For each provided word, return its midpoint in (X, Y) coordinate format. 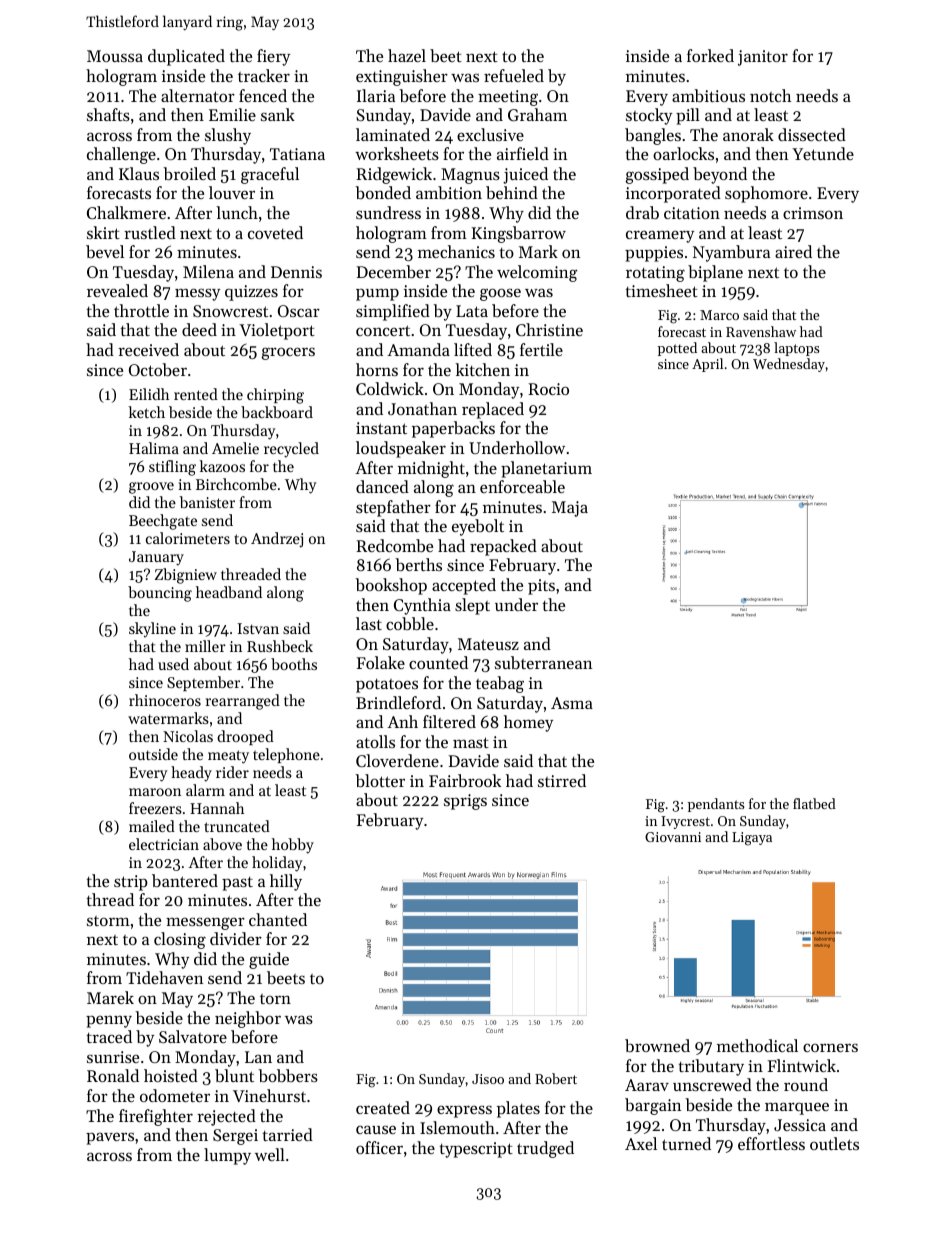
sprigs (465, 802)
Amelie (235, 448)
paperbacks (453, 429)
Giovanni (673, 837)
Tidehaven (164, 977)
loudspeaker (401, 449)
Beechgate (163, 522)
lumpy (227, 1156)
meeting (508, 98)
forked (710, 55)
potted (677, 349)
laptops (797, 349)
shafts (108, 114)
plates (518, 1109)
